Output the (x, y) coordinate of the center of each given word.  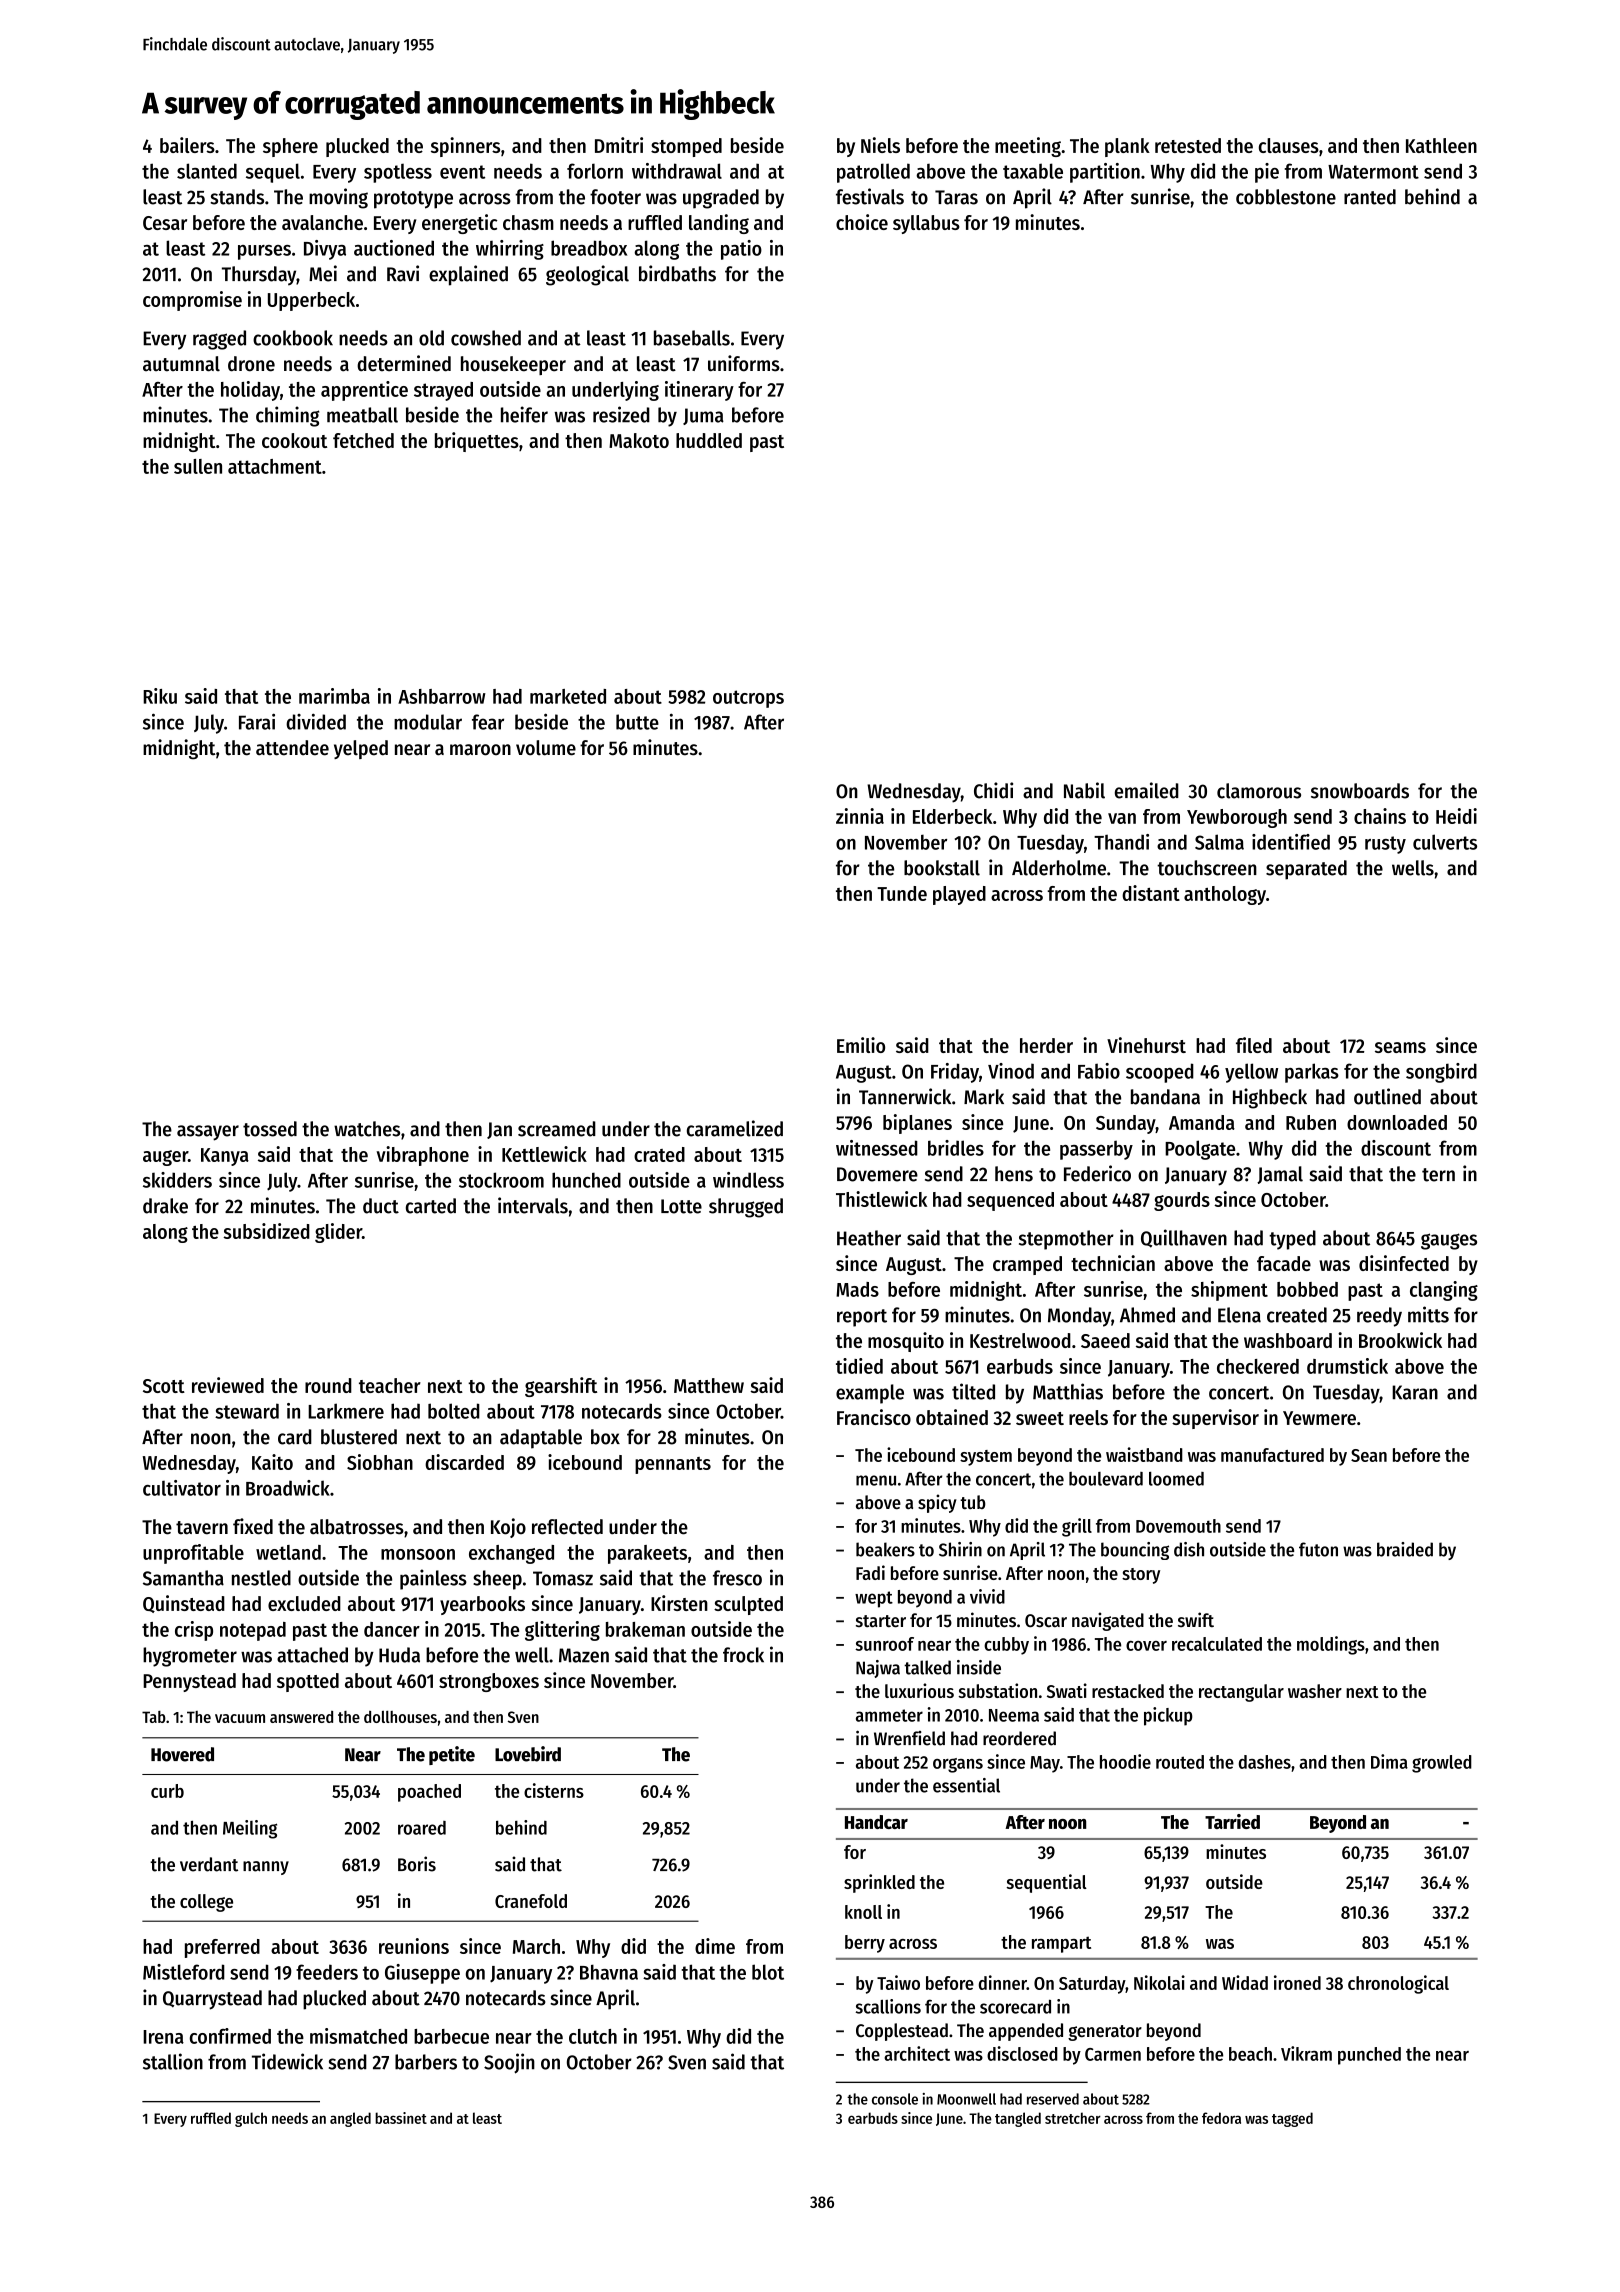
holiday (250, 391)
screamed (557, 1129)
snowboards (1360, 791)
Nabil (1084, 790)
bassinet (401, 2118)
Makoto (639, 440)
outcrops (748, 699)
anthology (1225, 895)
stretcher (1073, 2118)
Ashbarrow (442, 696)
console (895, 2099)
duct (381, 1206)
